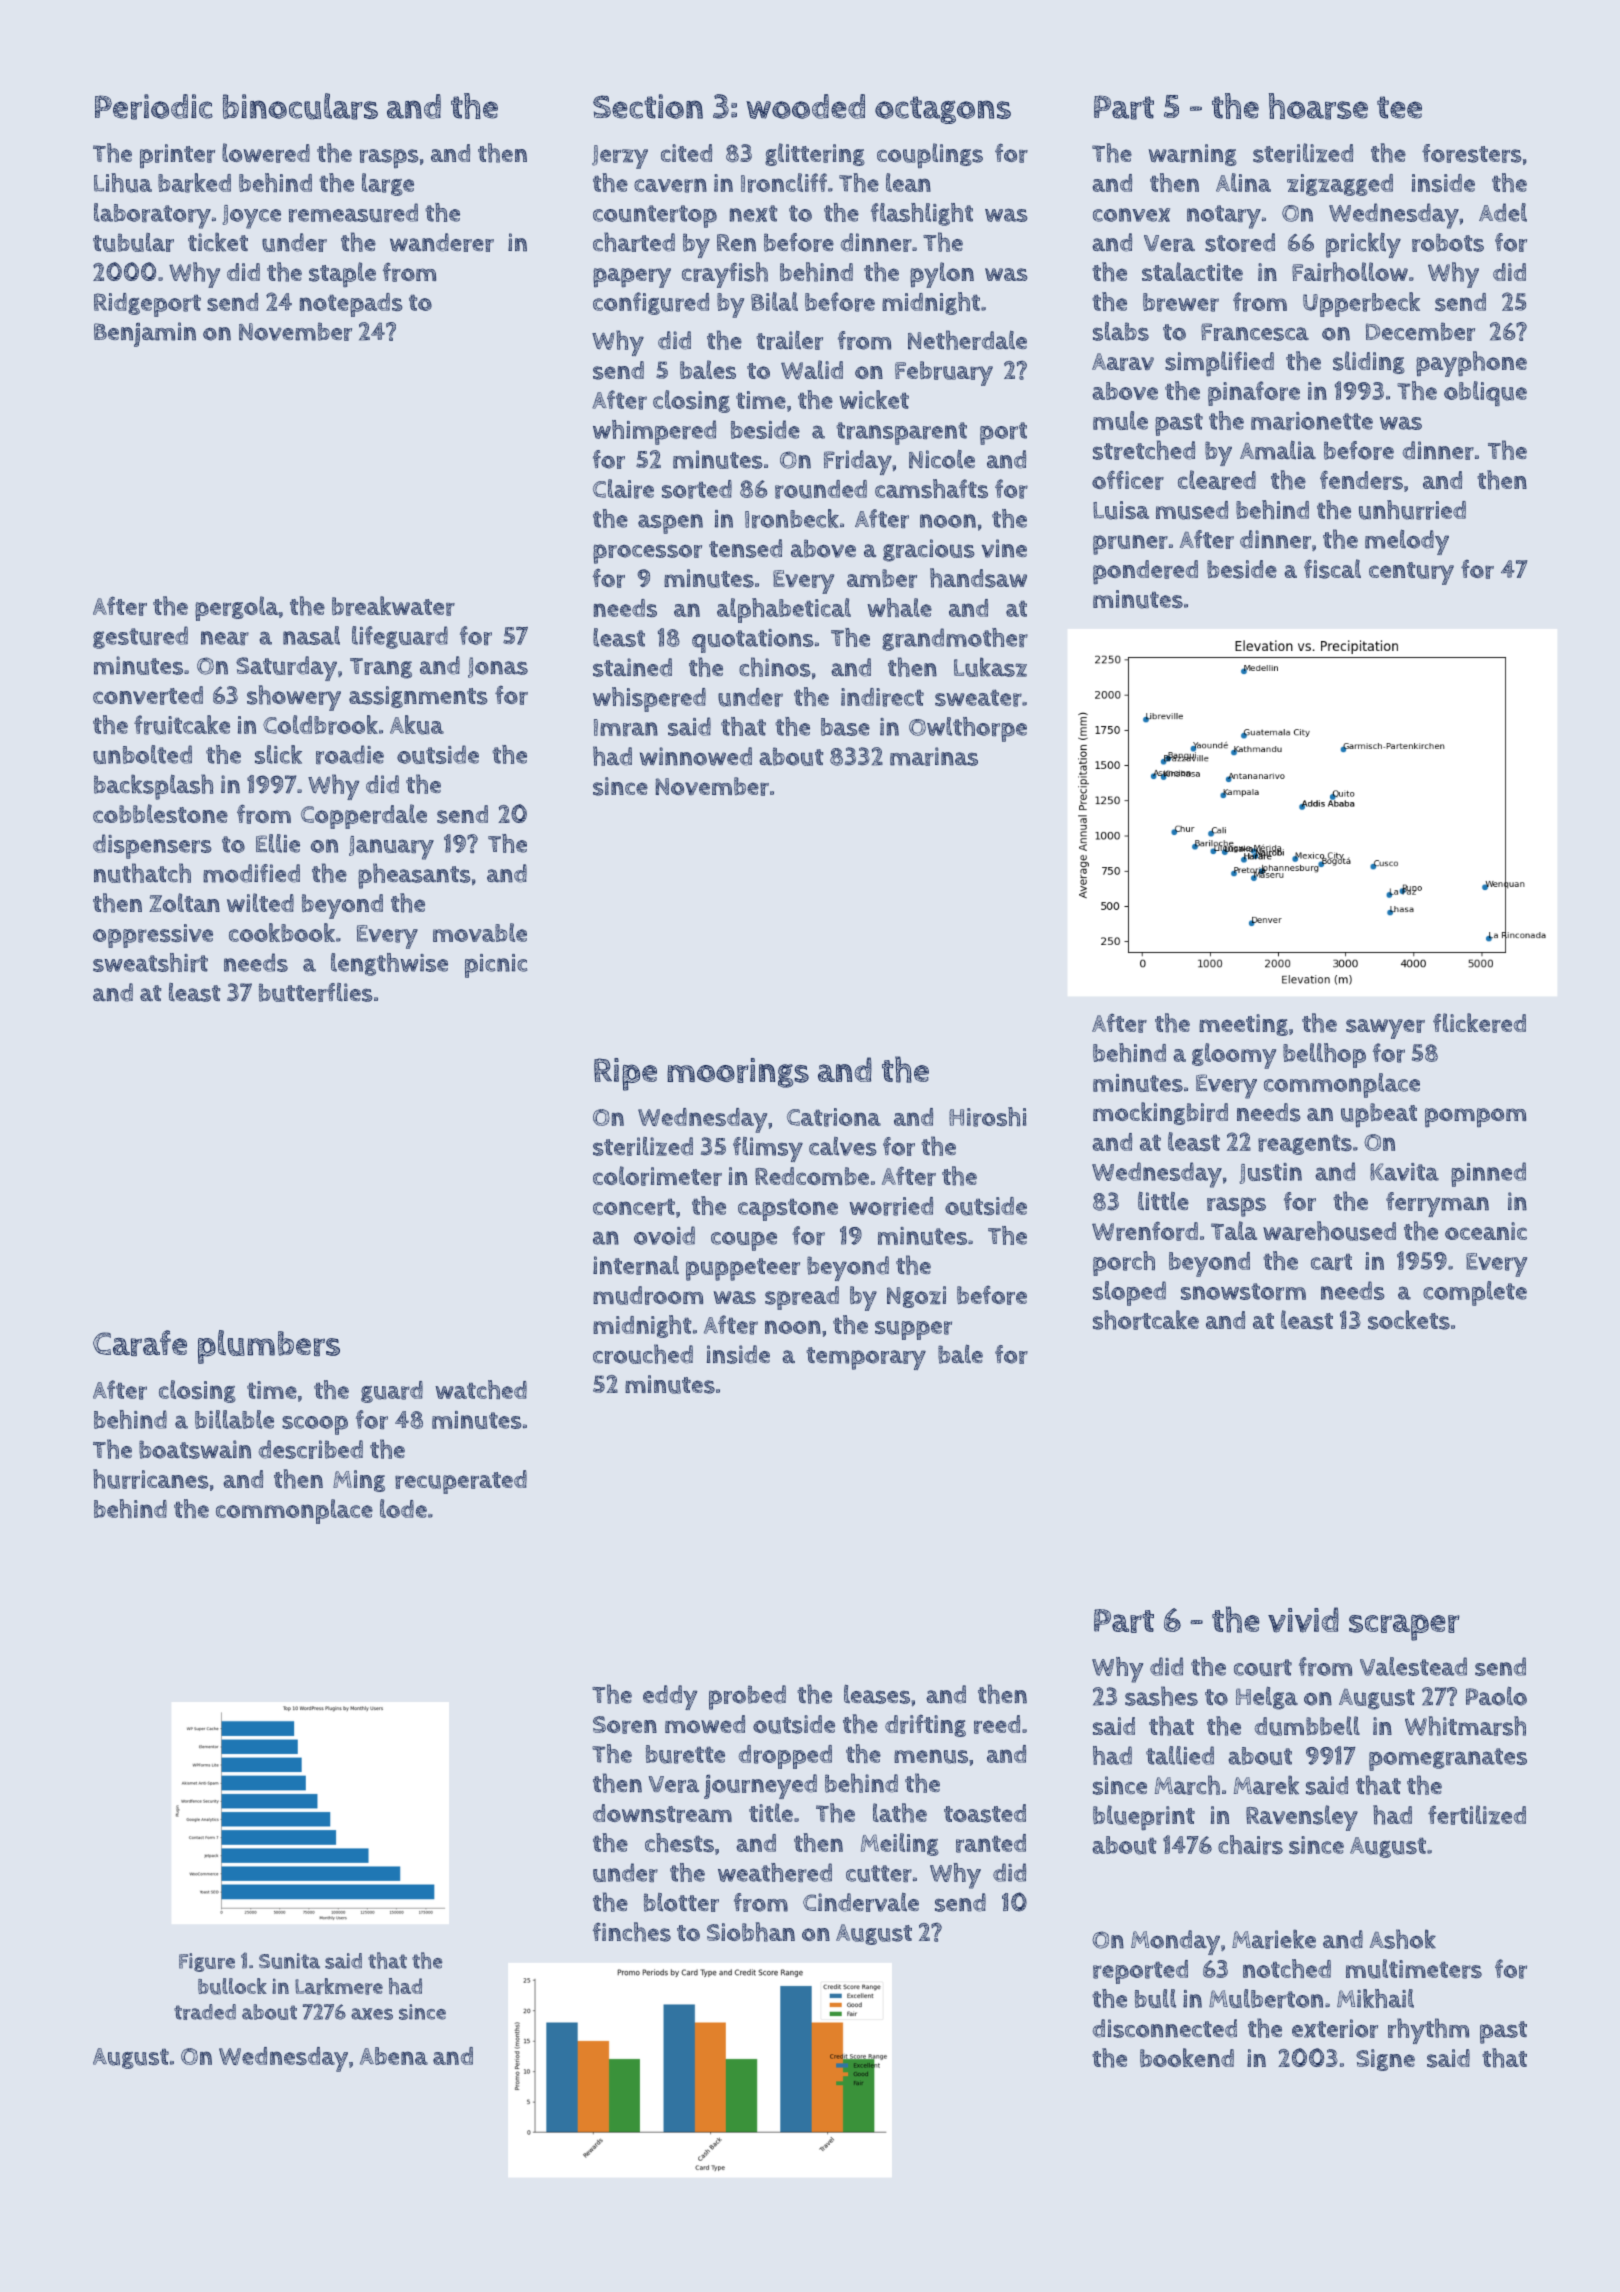 This screenshot has width=1620, height=2292. What do you see at coordinates (1270, 1173) in the screenshot?
I see `Justin` at bounding box center [1270, 1173].
